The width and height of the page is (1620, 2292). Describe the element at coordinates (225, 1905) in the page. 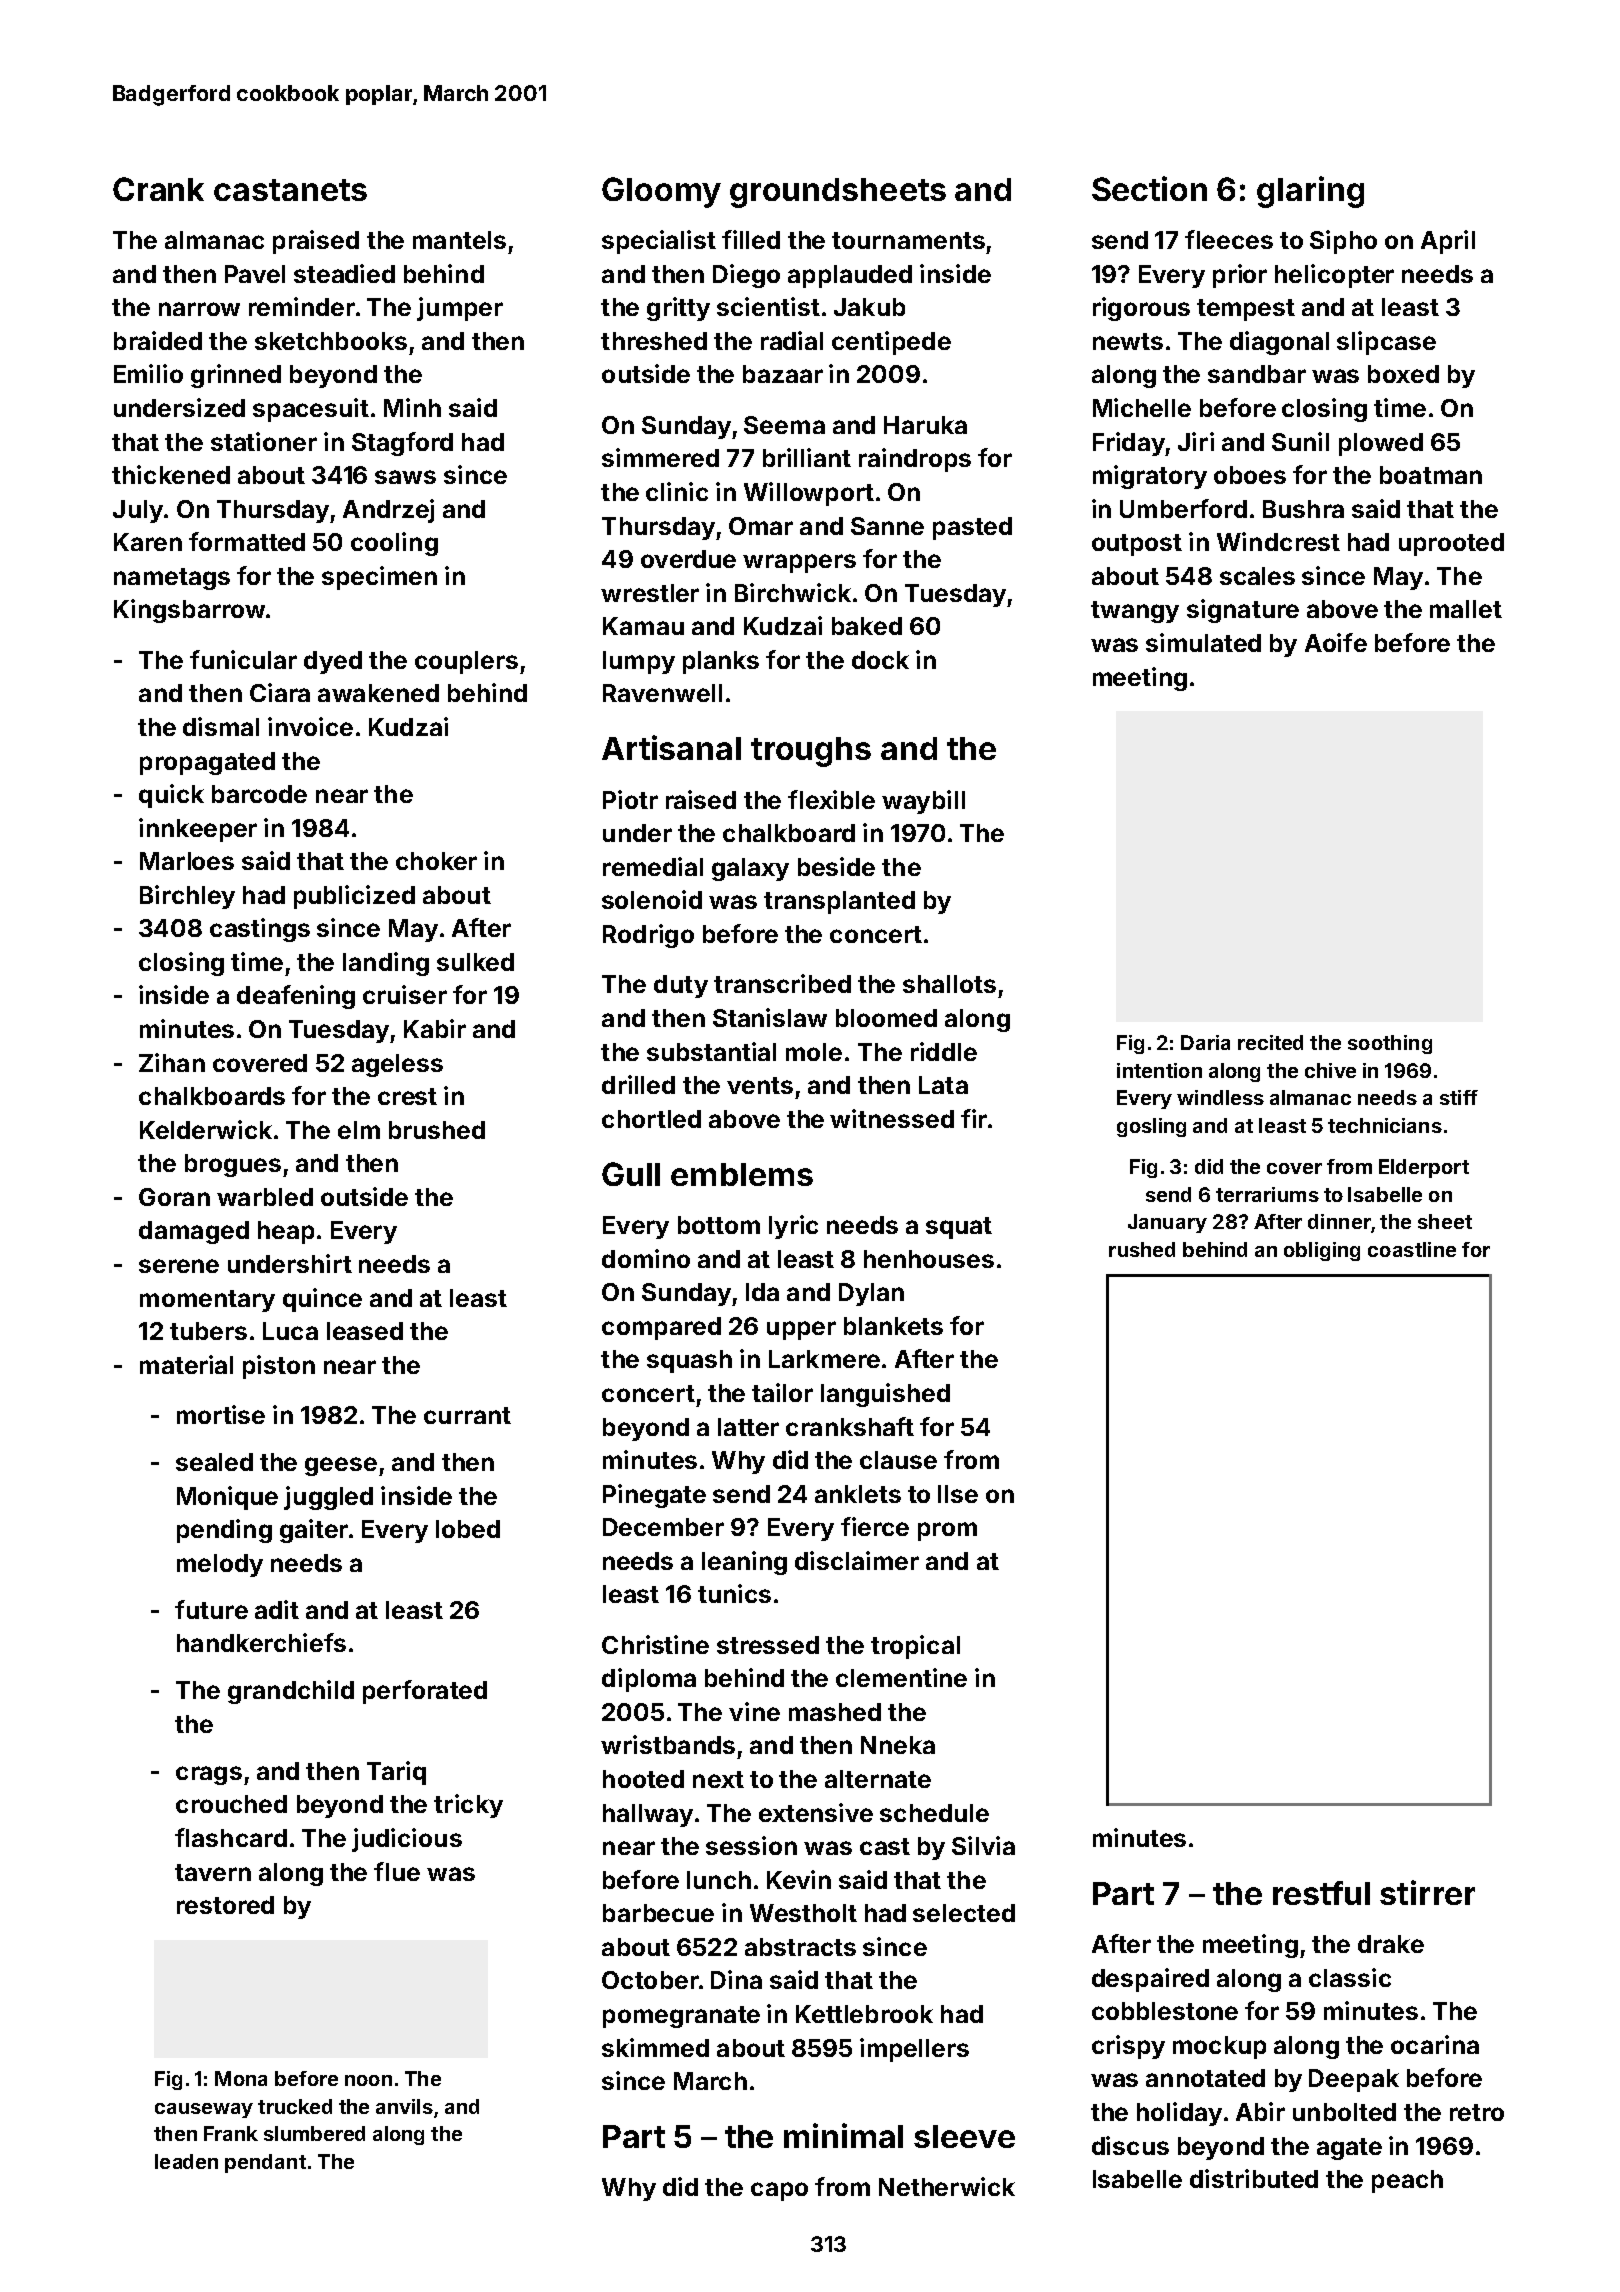

I see `restored` at that location.
